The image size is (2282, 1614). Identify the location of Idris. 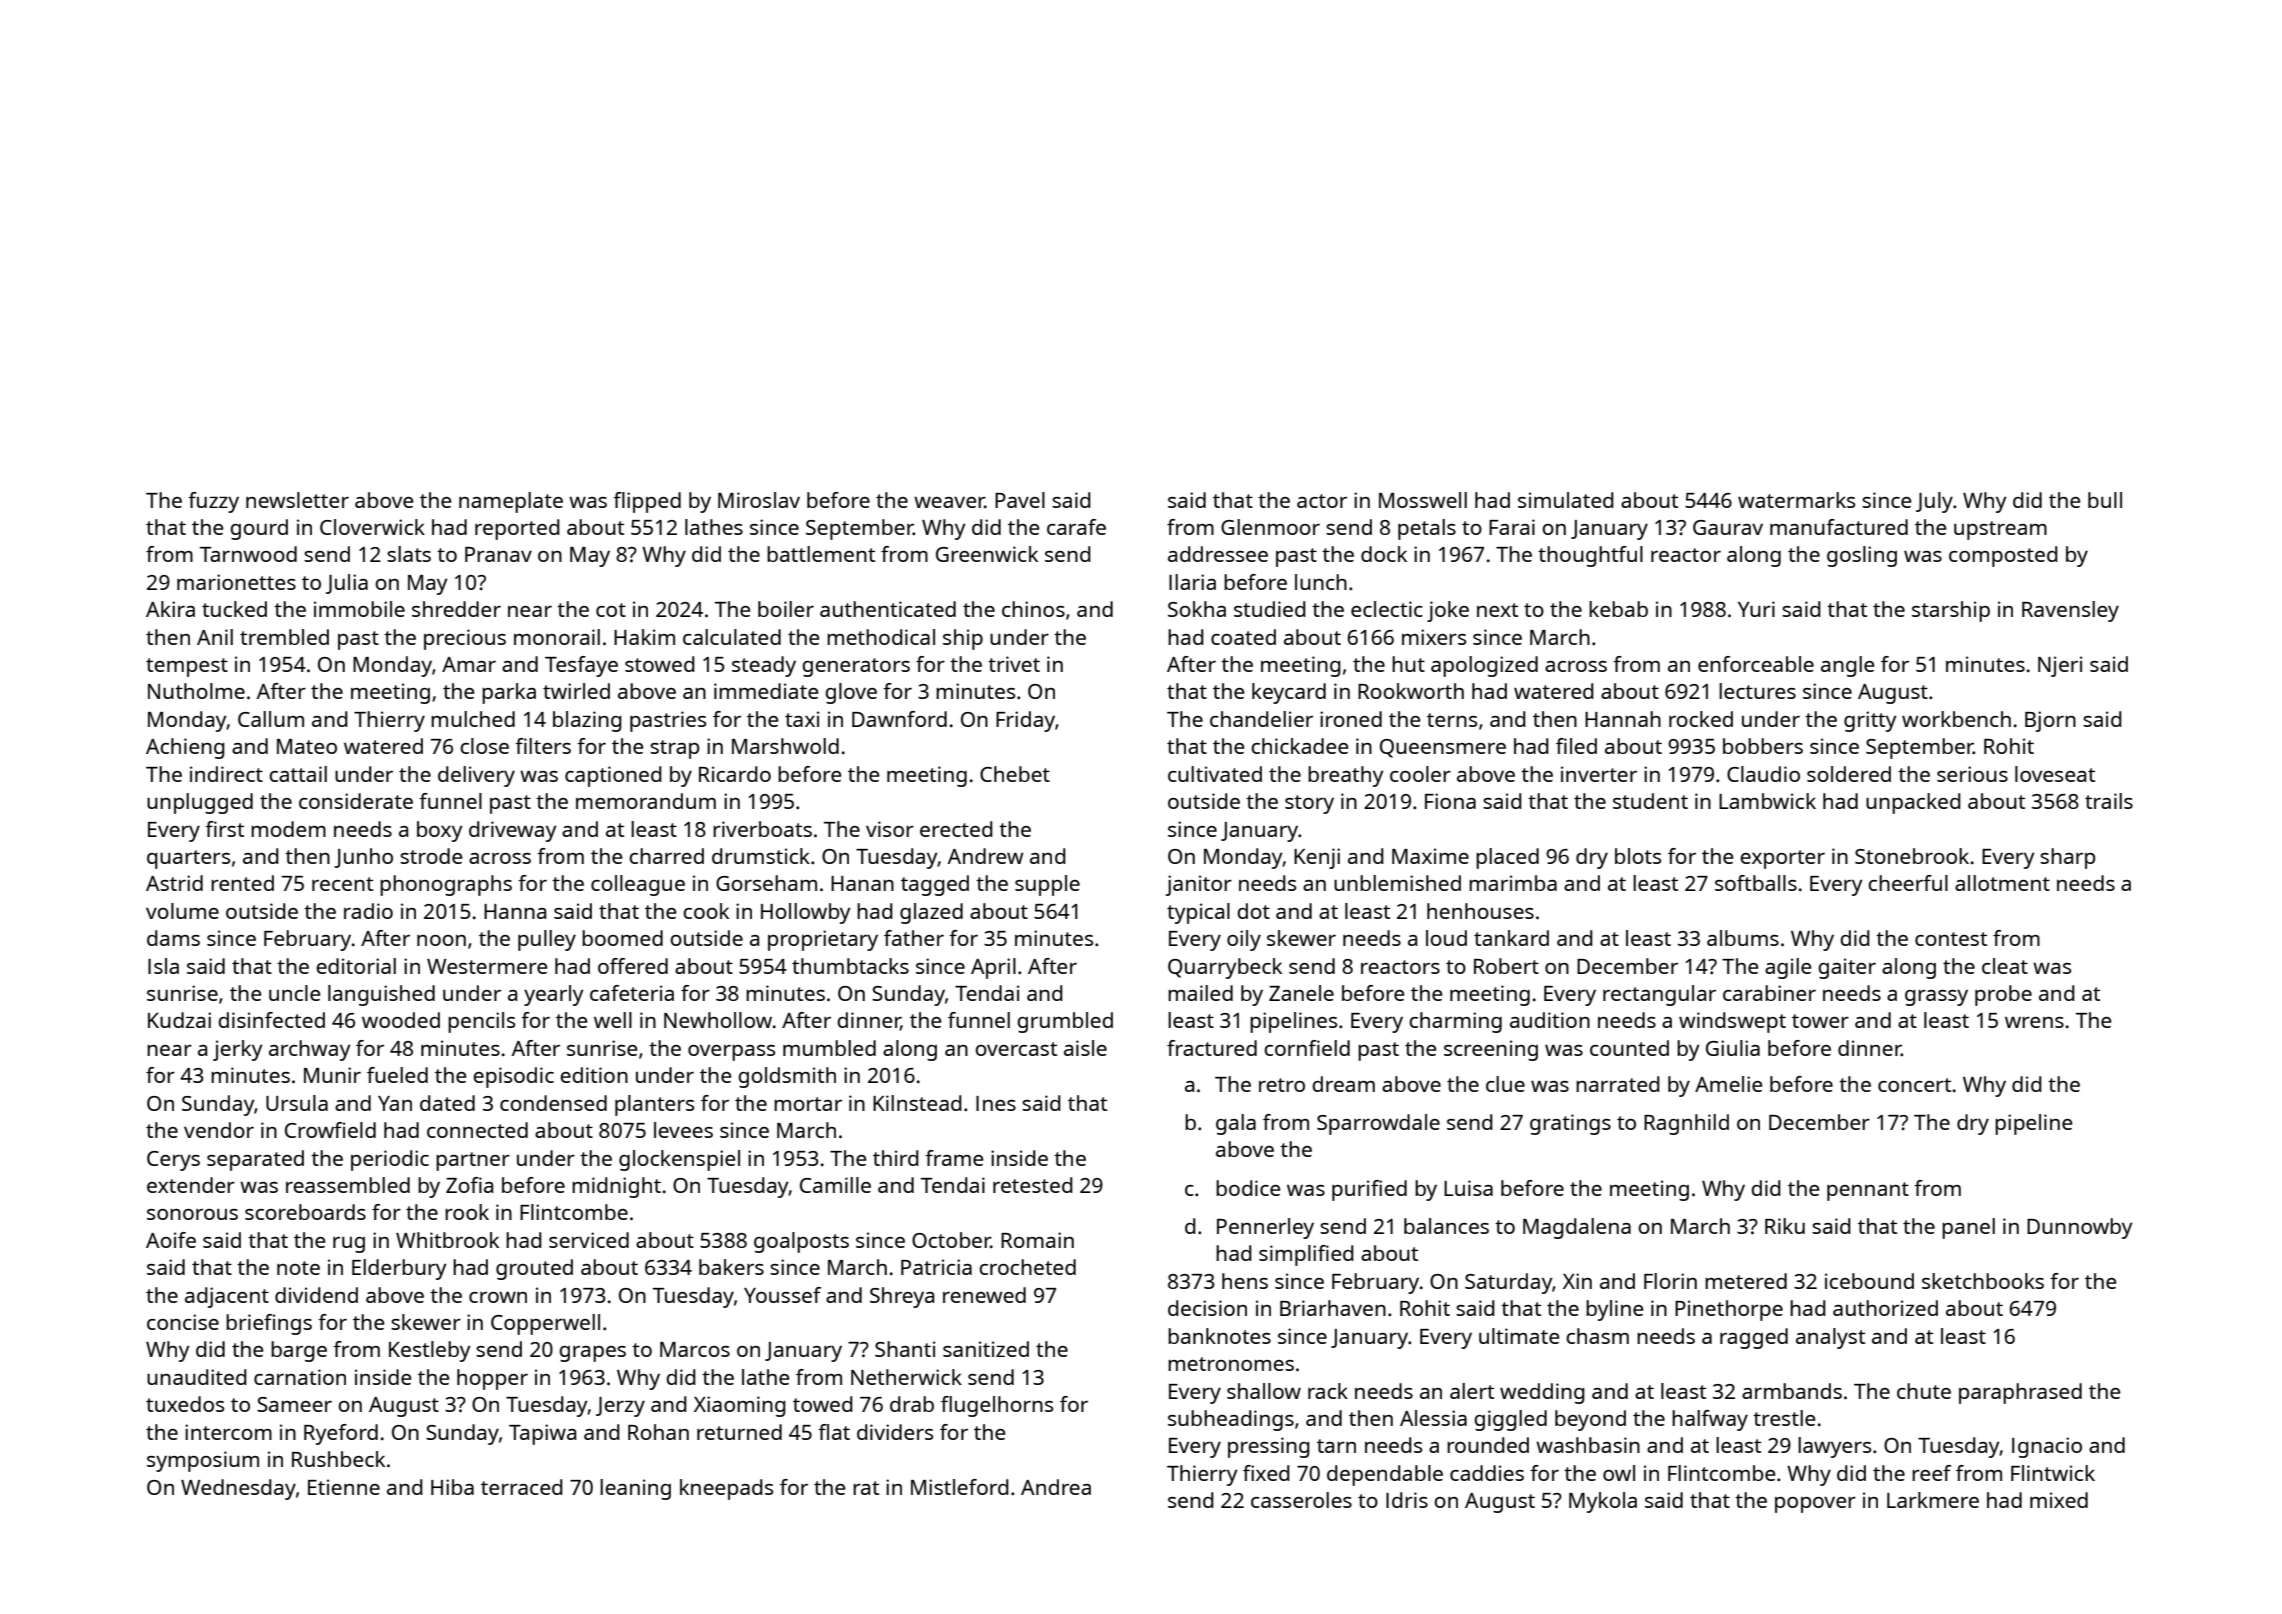
(1407, 1500).
